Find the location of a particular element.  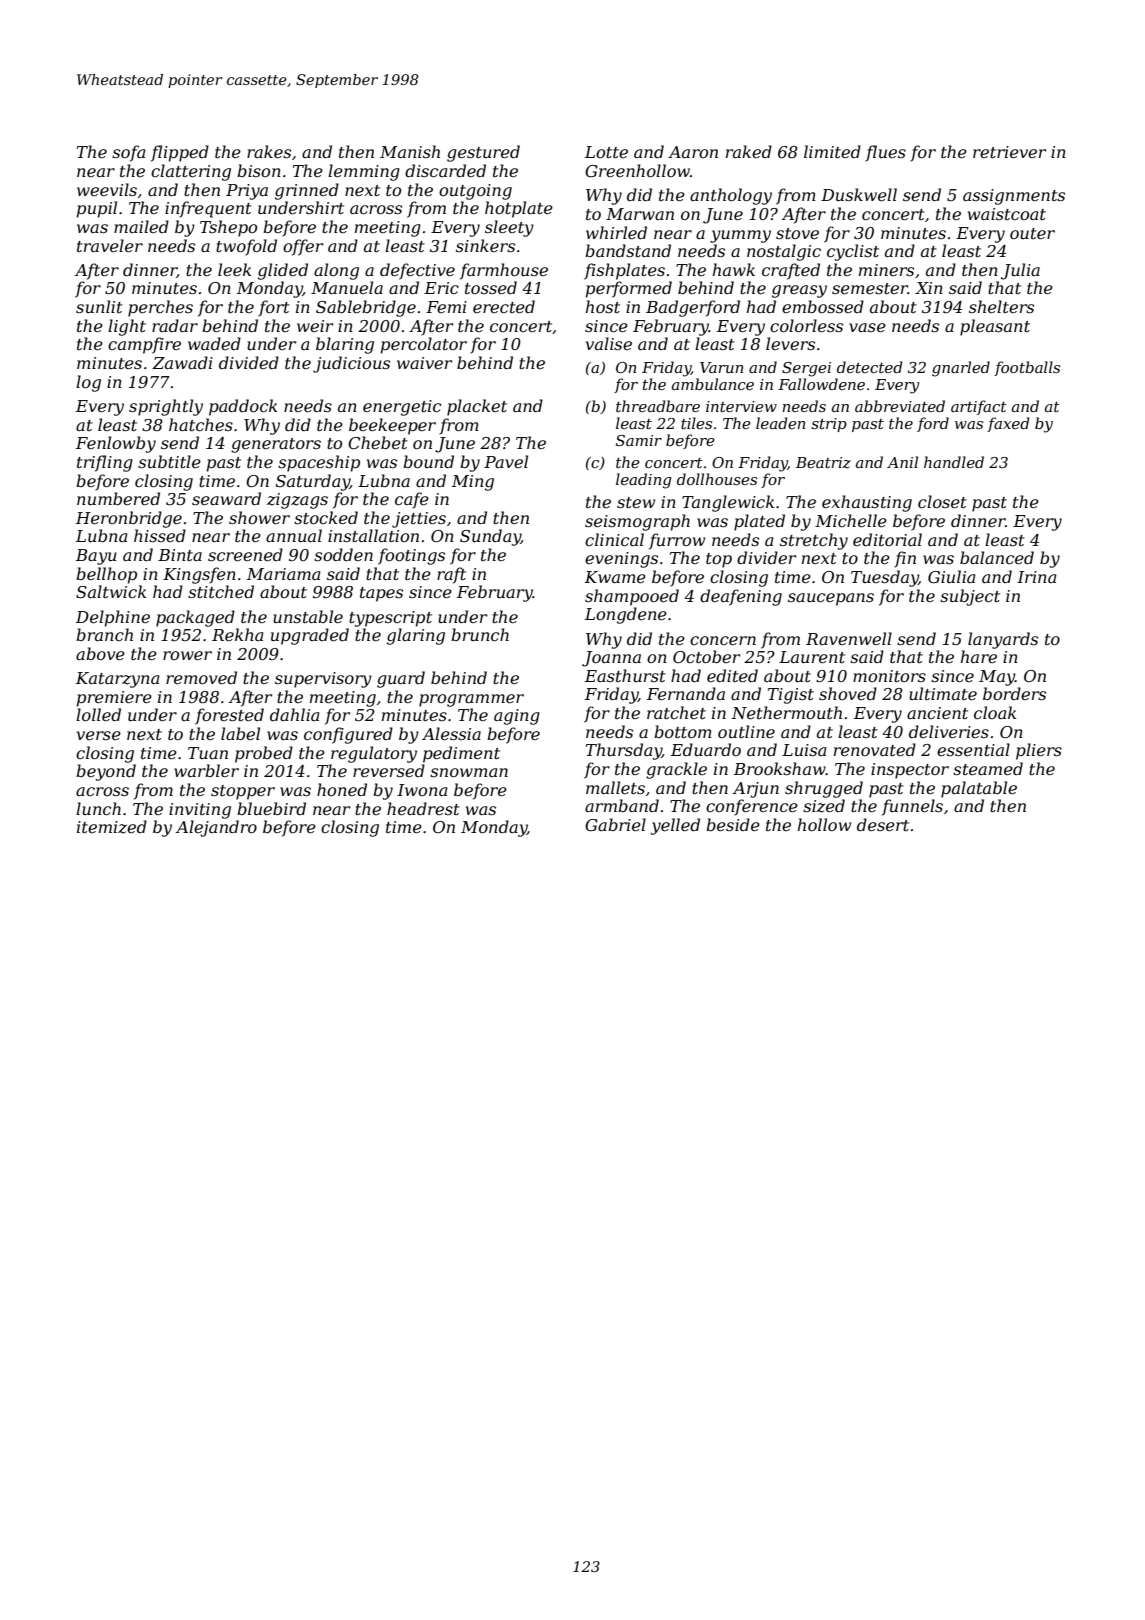

Easthurst is located at coordinates (625, 675).
